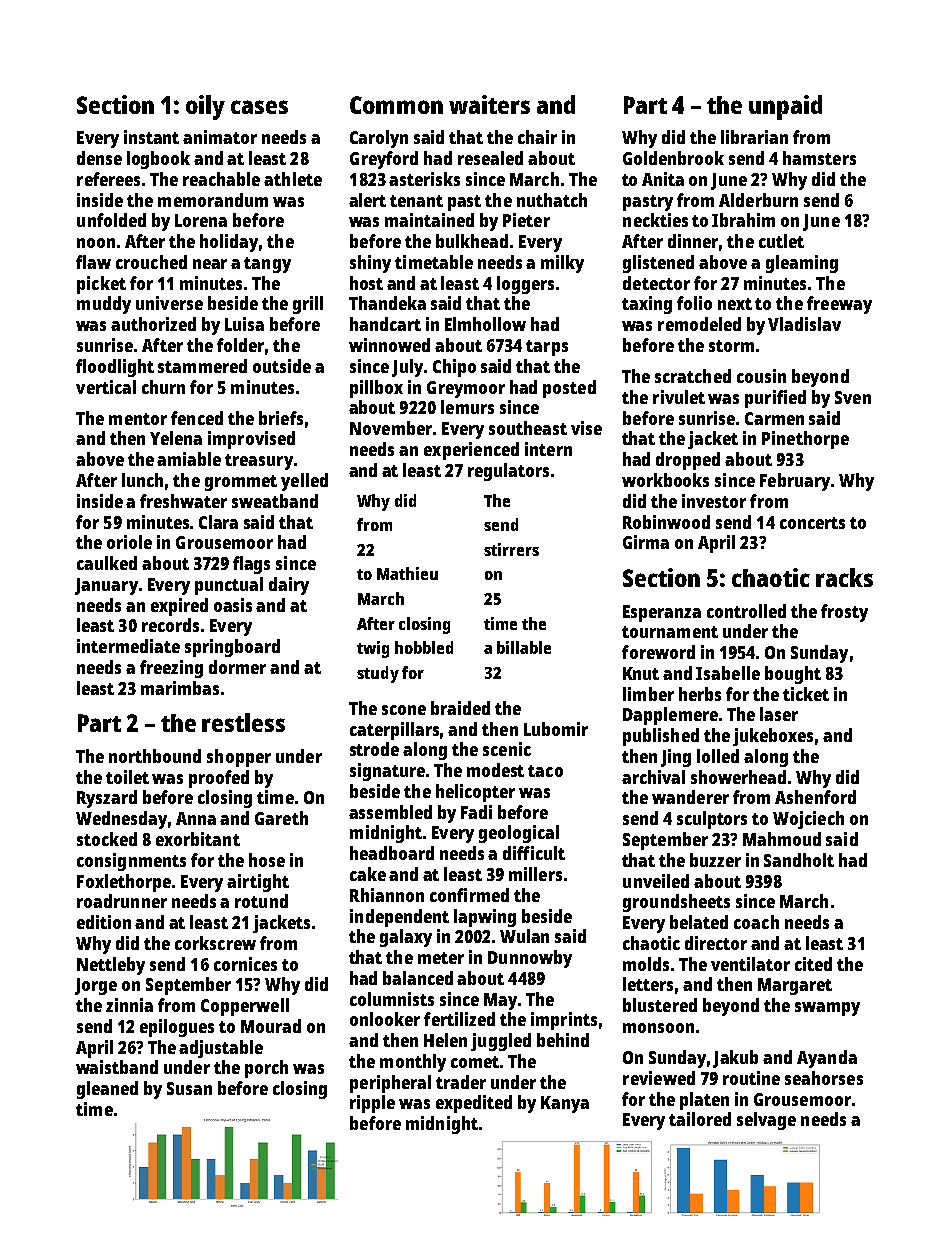 This screenshot has height=1233, width=952. I want to click on punctual, so click(229, 586).
